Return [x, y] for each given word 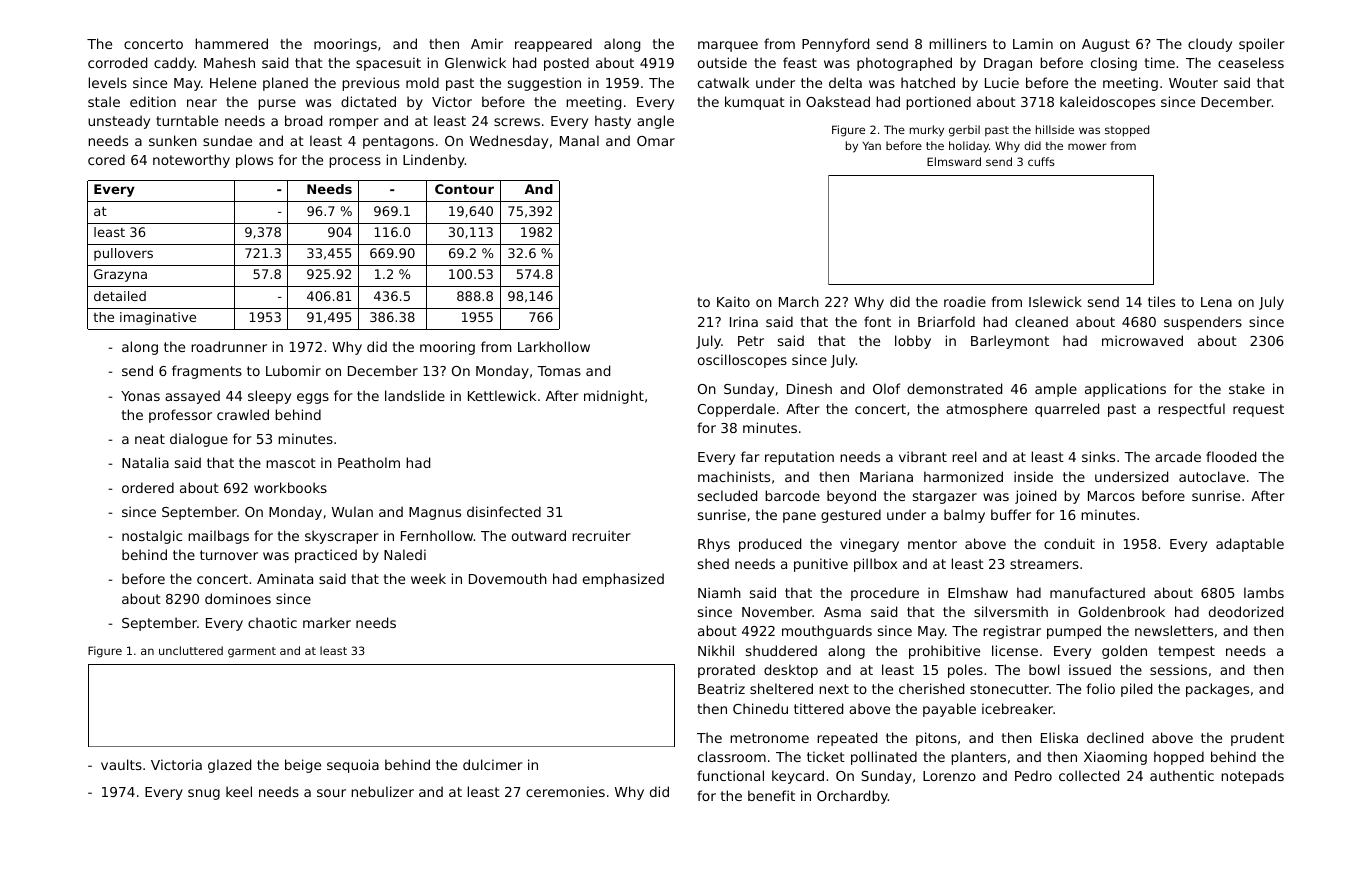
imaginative [158, 318]
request [1258, 410]
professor [180, 416]
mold [422, 82]
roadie [965, 301]
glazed [229, 766]
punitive [821, 565]
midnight [614, 397]
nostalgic [152, 537]
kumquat [755, 103]
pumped [1074, 632]
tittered [818, 708]
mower [1087, 146]
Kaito [733, 301]
